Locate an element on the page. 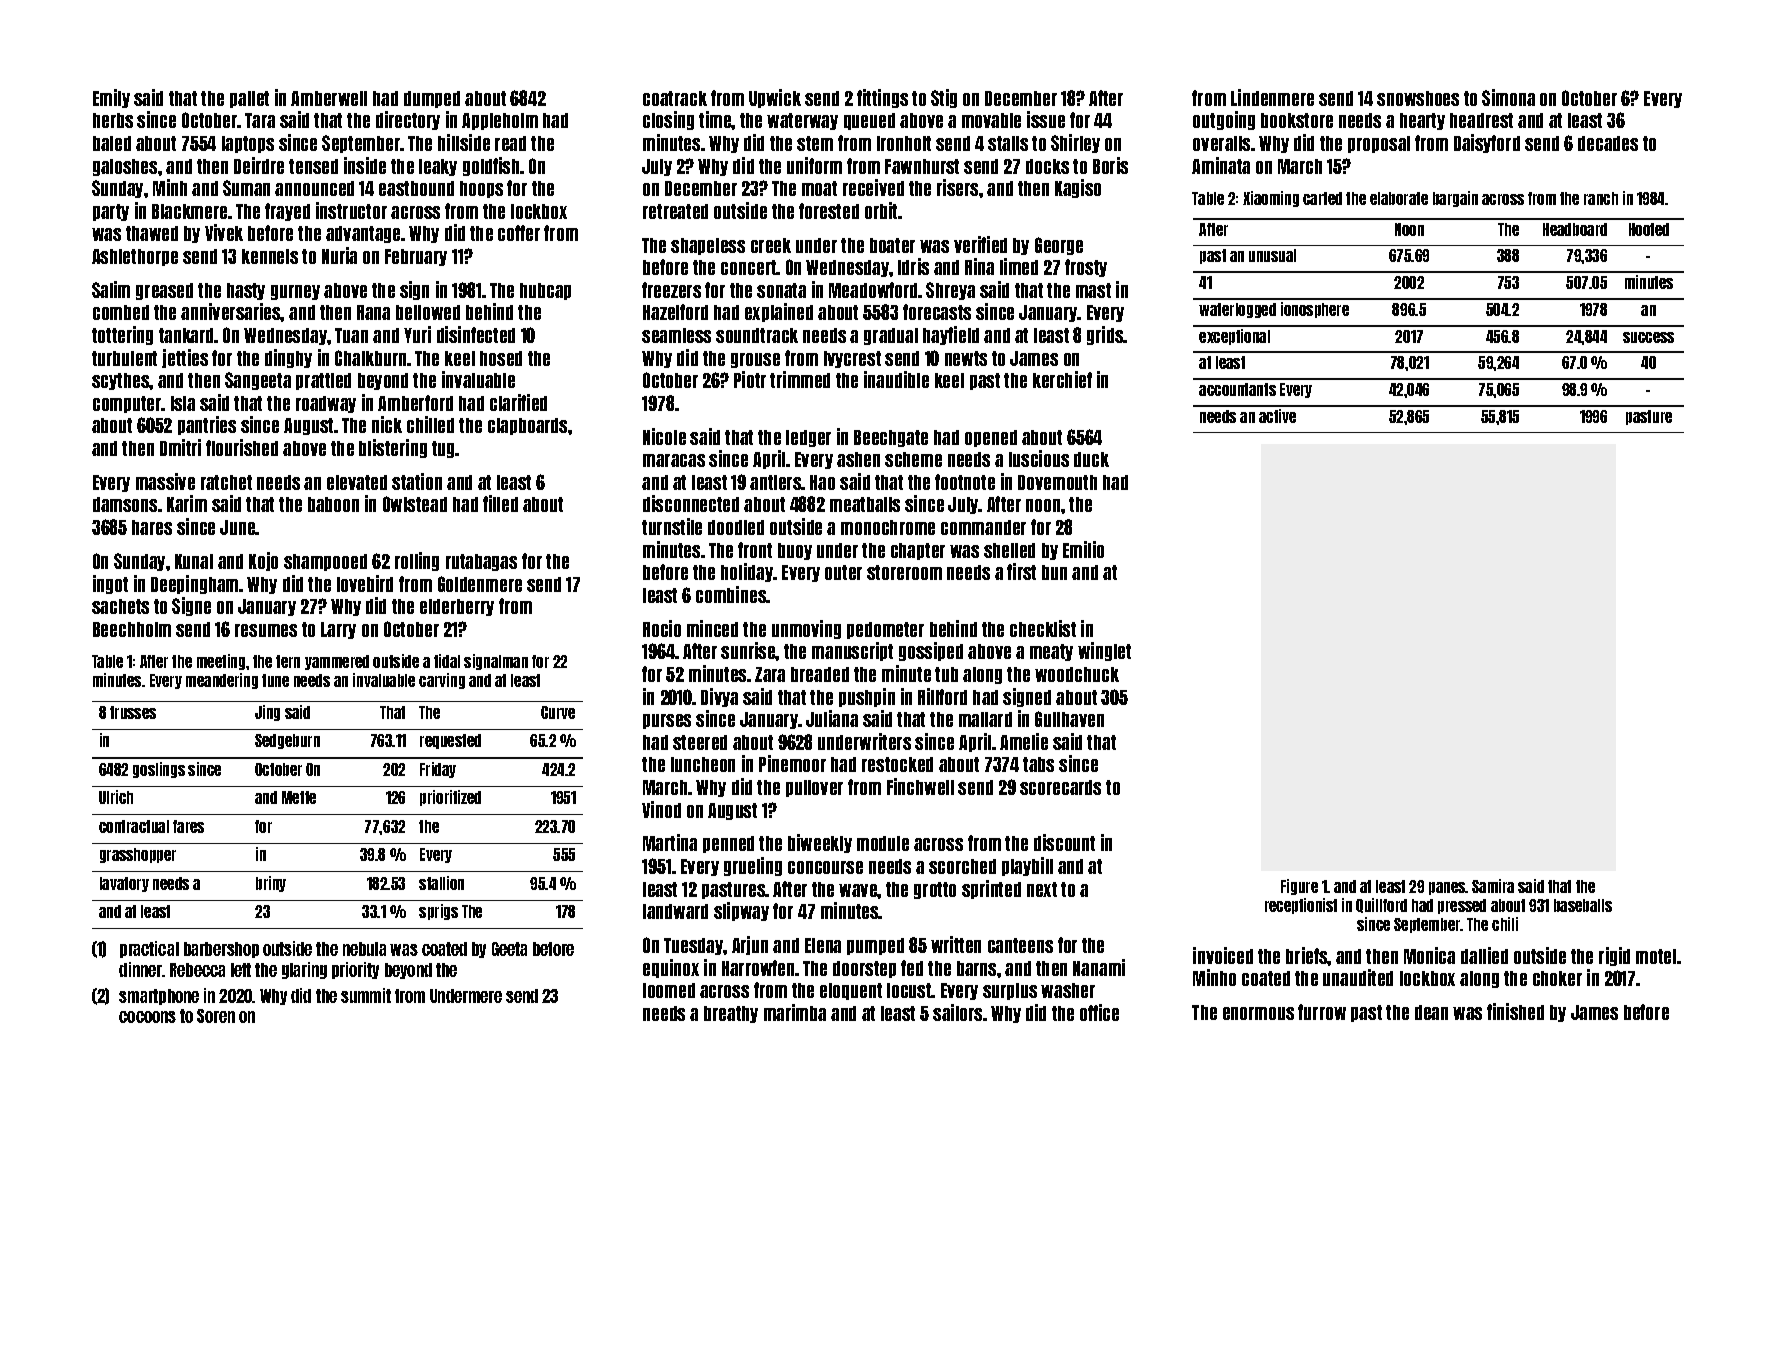  sailors is located at coordinates (957, 1012).
